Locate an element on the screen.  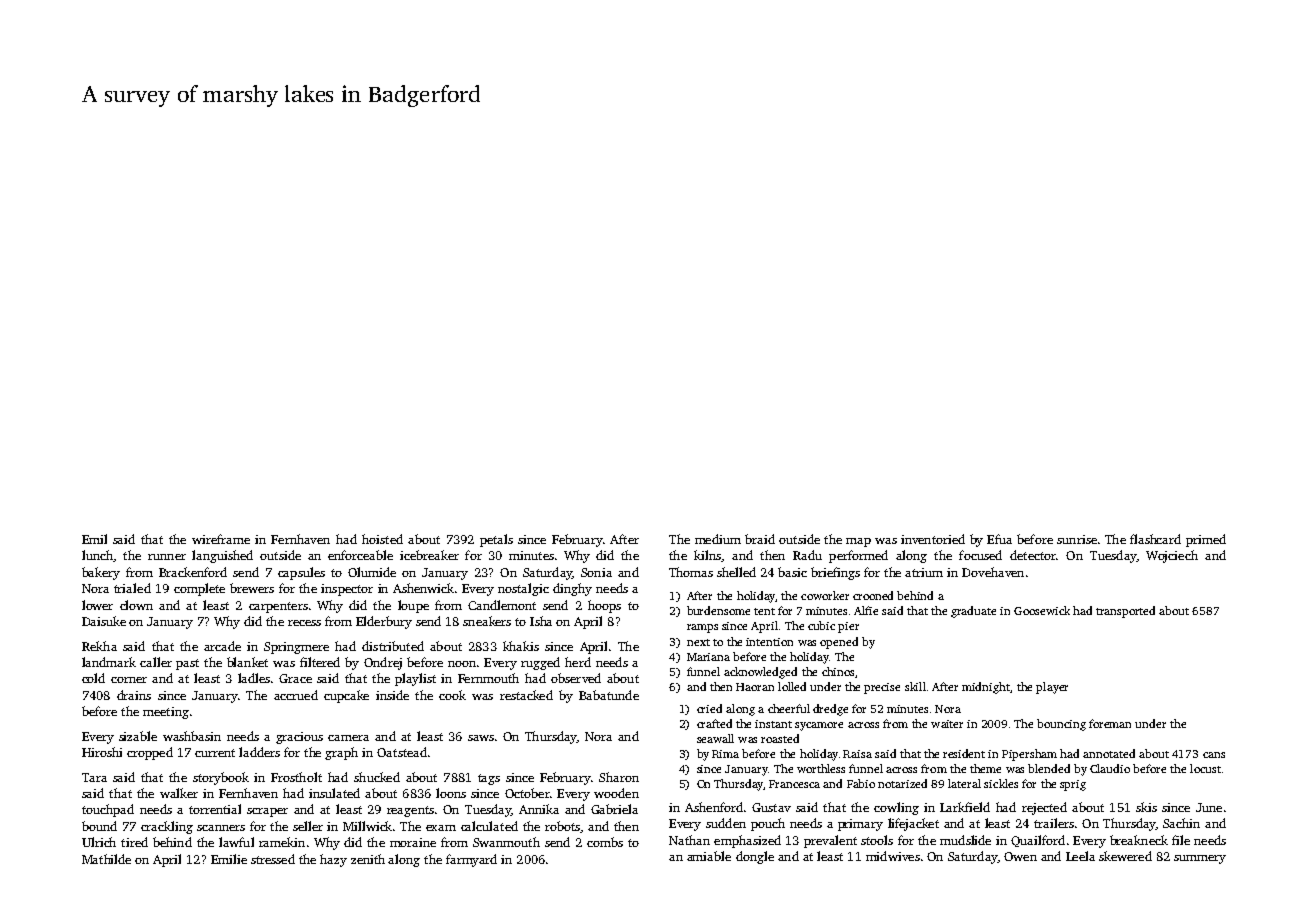
medium is located at coordinates (718, 539).
